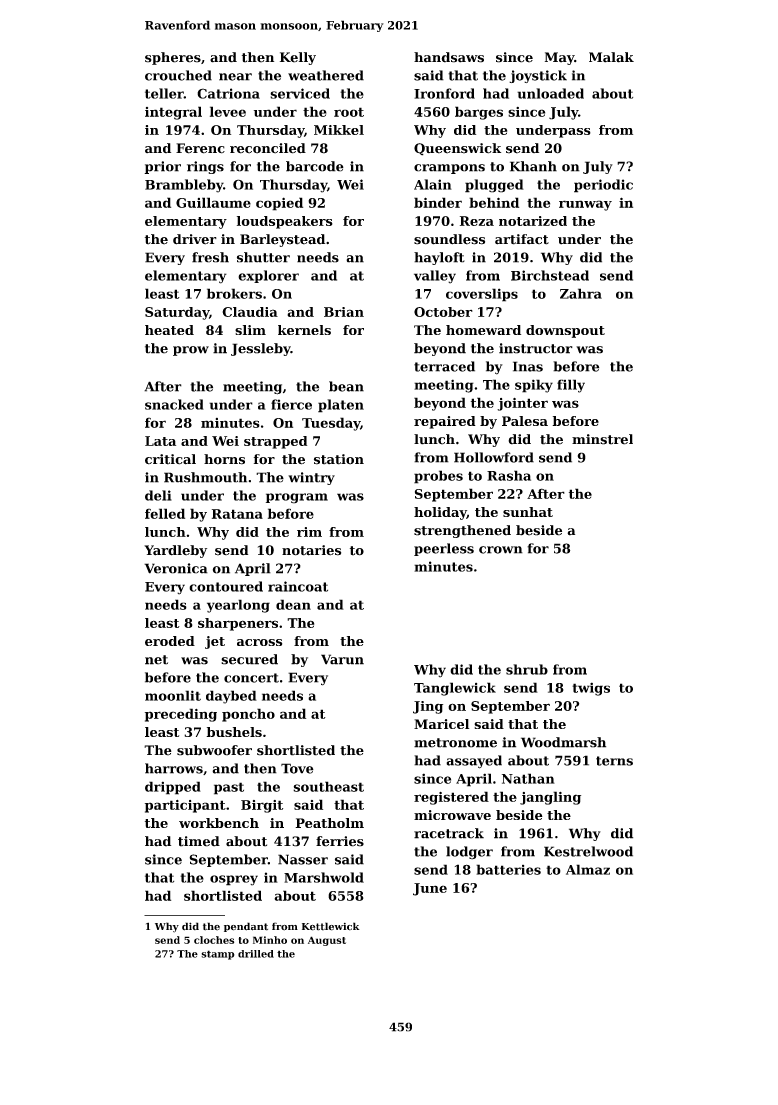 The width and height of the page is (778, 1105). Describe the element at coordinates (591, 689) in the page. I see `twigs` at that location.
